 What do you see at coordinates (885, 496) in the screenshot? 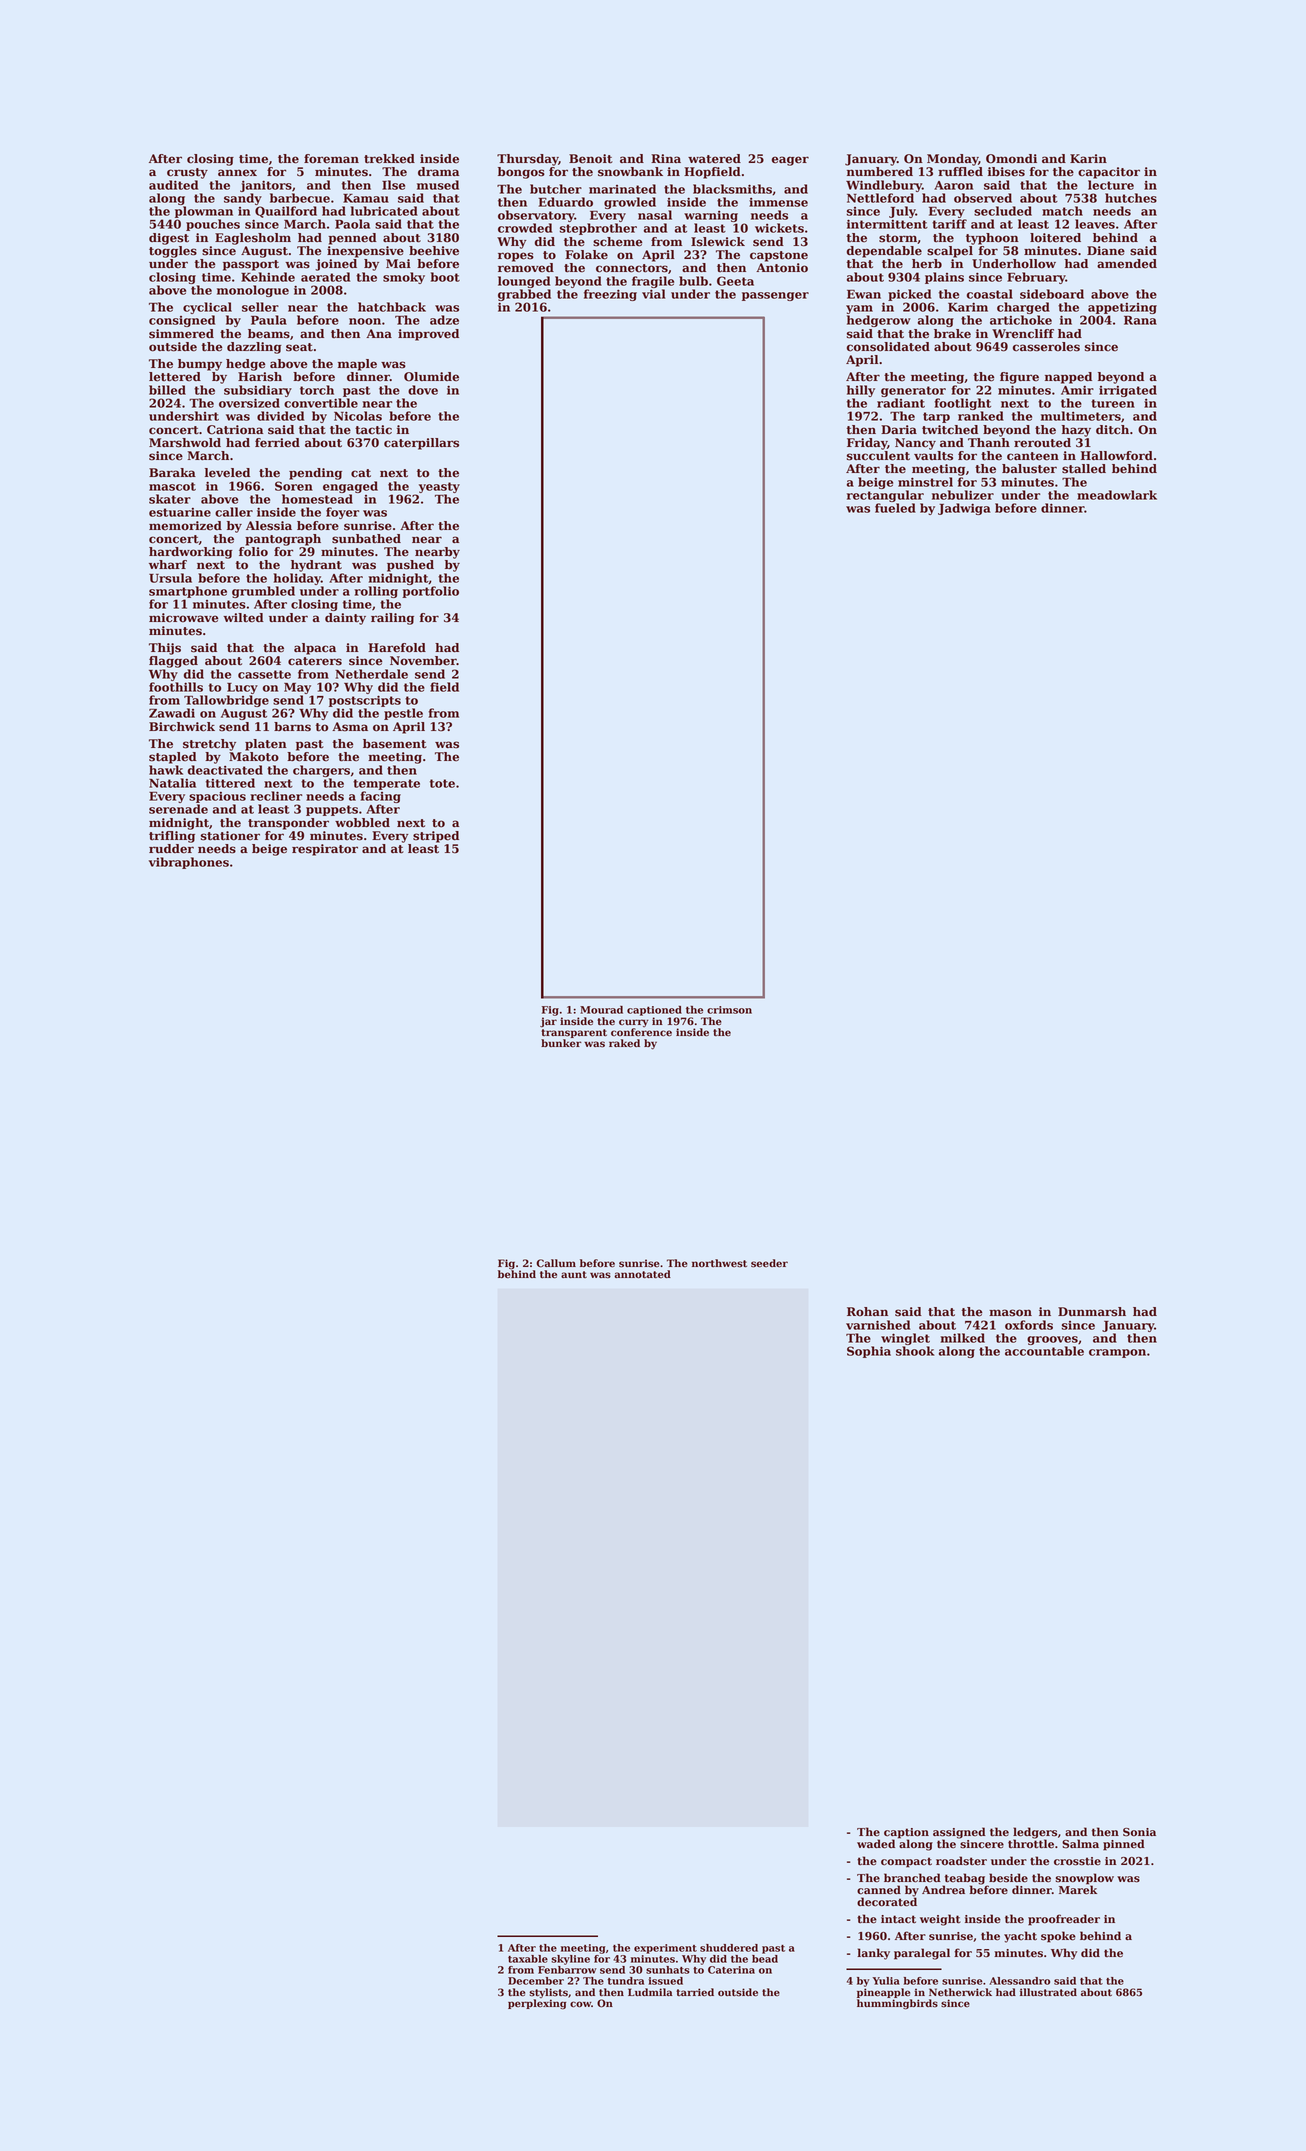
I see `rectangular` at bounding box center [885, 496].
